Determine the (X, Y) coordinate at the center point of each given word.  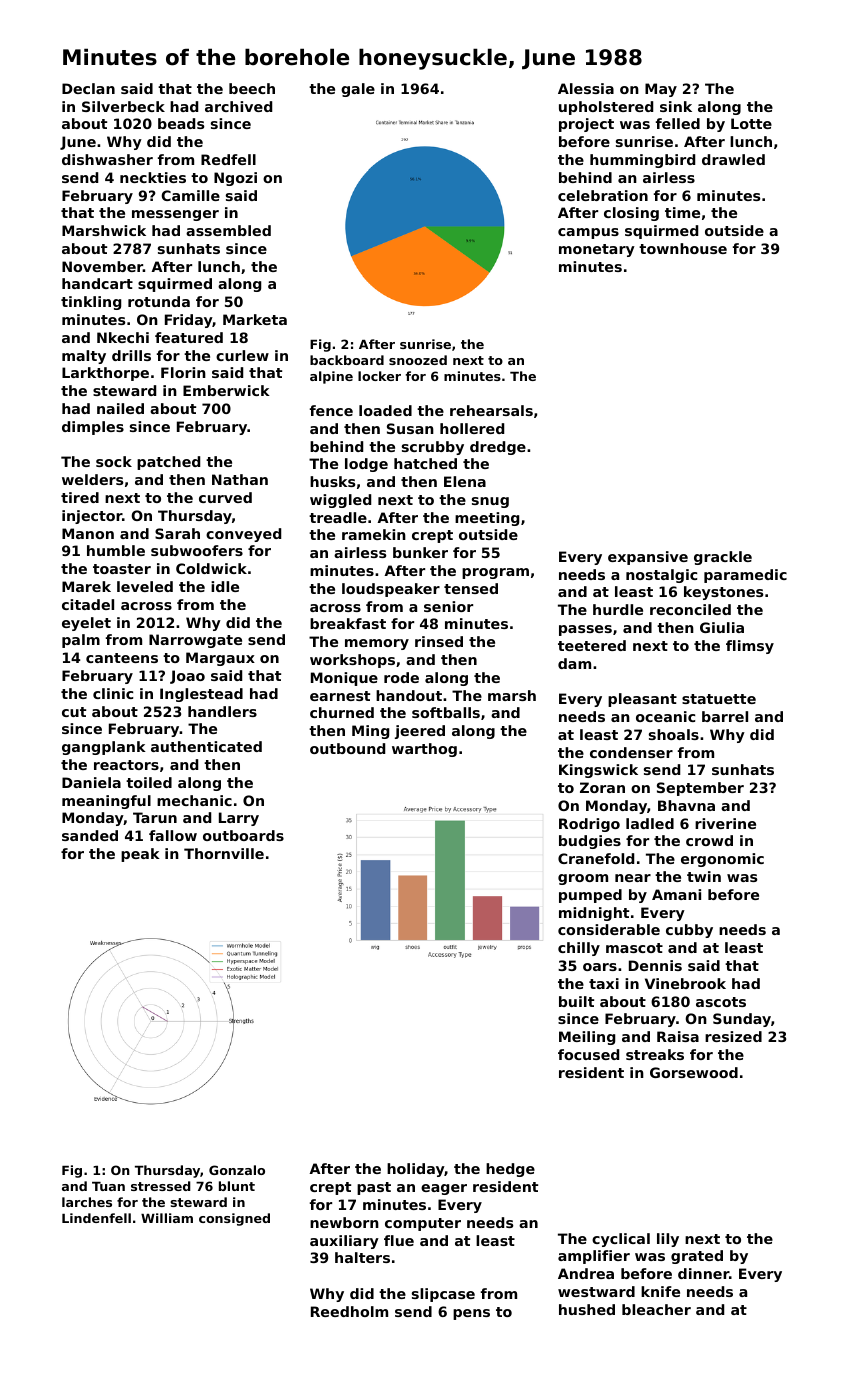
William (167, 1218)
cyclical (621, 1240)
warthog (424, 750)
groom (583, 879)
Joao (187, 677)
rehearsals (491, 410)
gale (358, 90)
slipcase (443, 1295)
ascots (721, 1002)
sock (114, 461)
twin (704, 876)
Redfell (228, 159)
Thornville (224, 853)
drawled (733, 159)
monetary (597, 250)
